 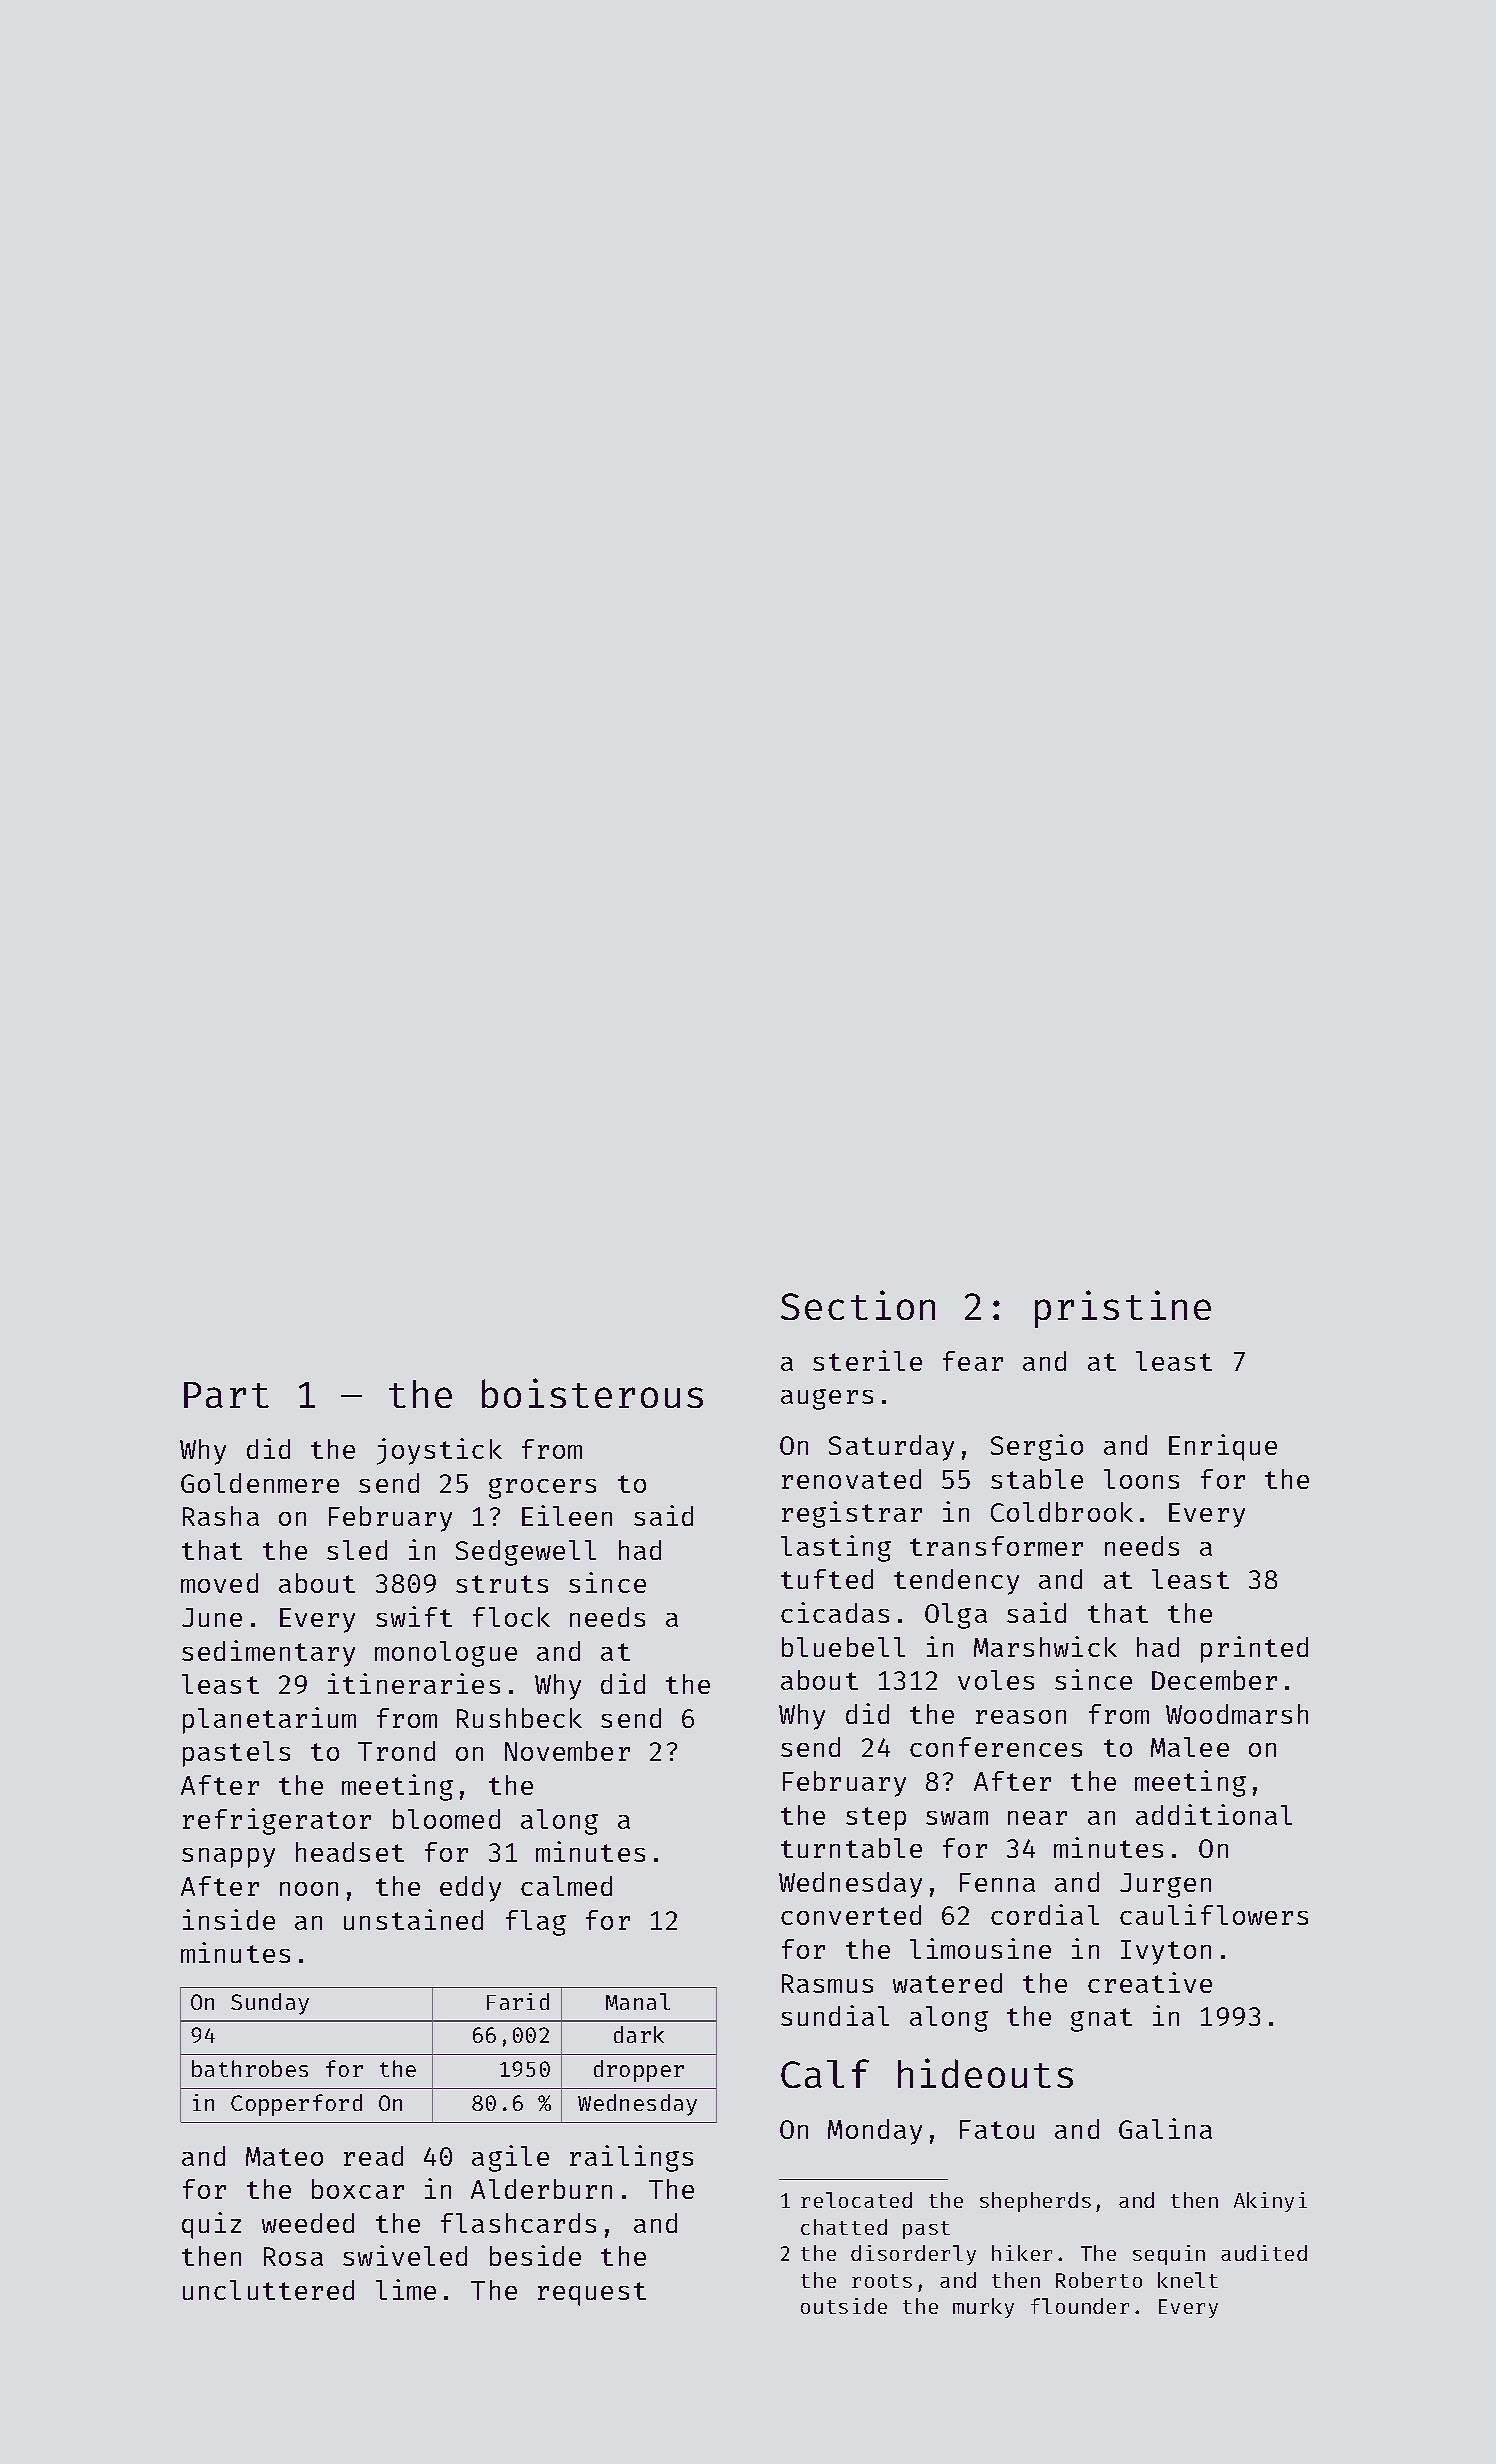 I want to click on Section, so click(x=858, y=1305).
